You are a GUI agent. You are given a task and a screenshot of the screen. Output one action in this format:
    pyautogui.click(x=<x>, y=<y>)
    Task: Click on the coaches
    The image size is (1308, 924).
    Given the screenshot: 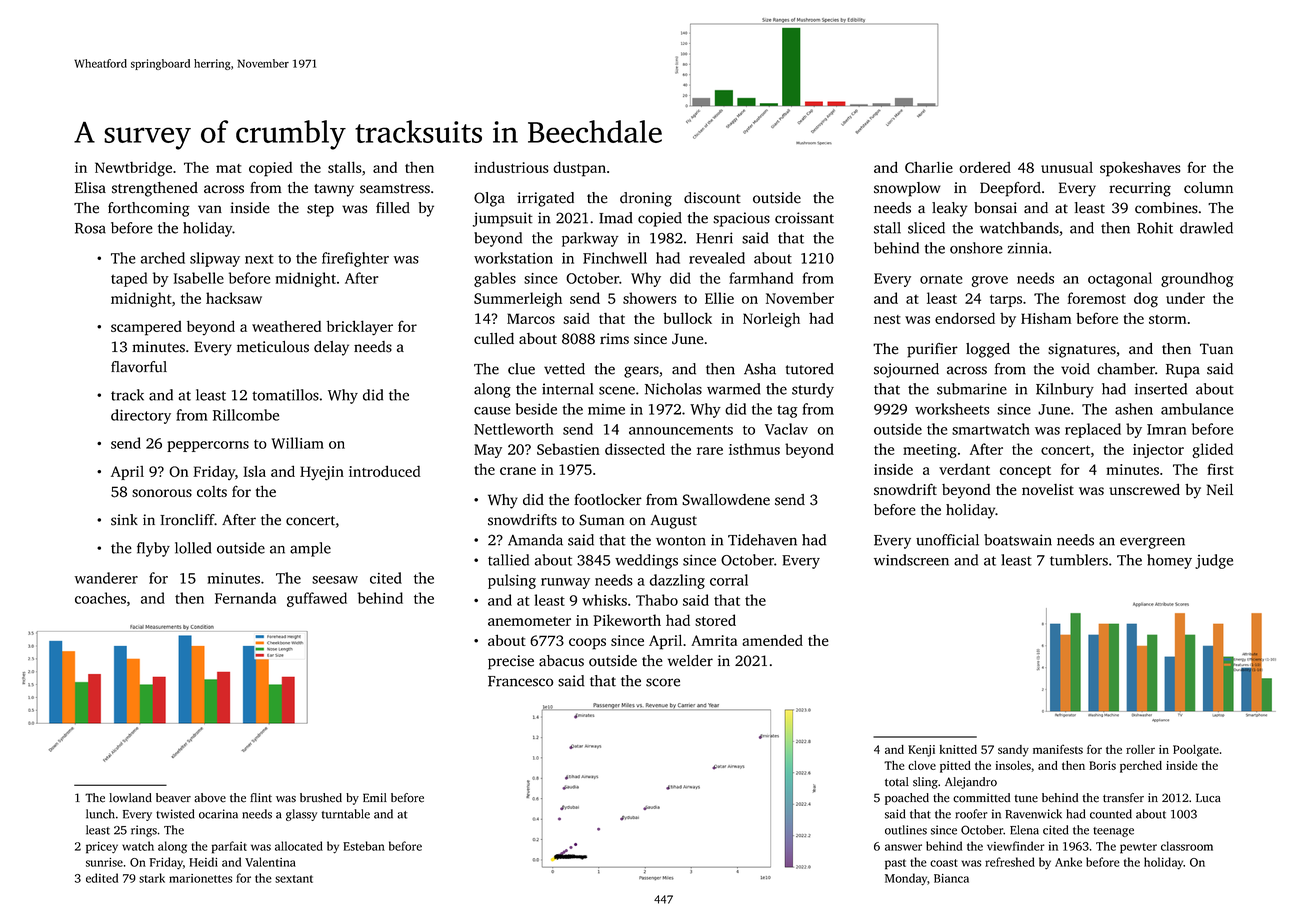 What is the action you would take?
    pyautogui.click(x=100, y=598)
